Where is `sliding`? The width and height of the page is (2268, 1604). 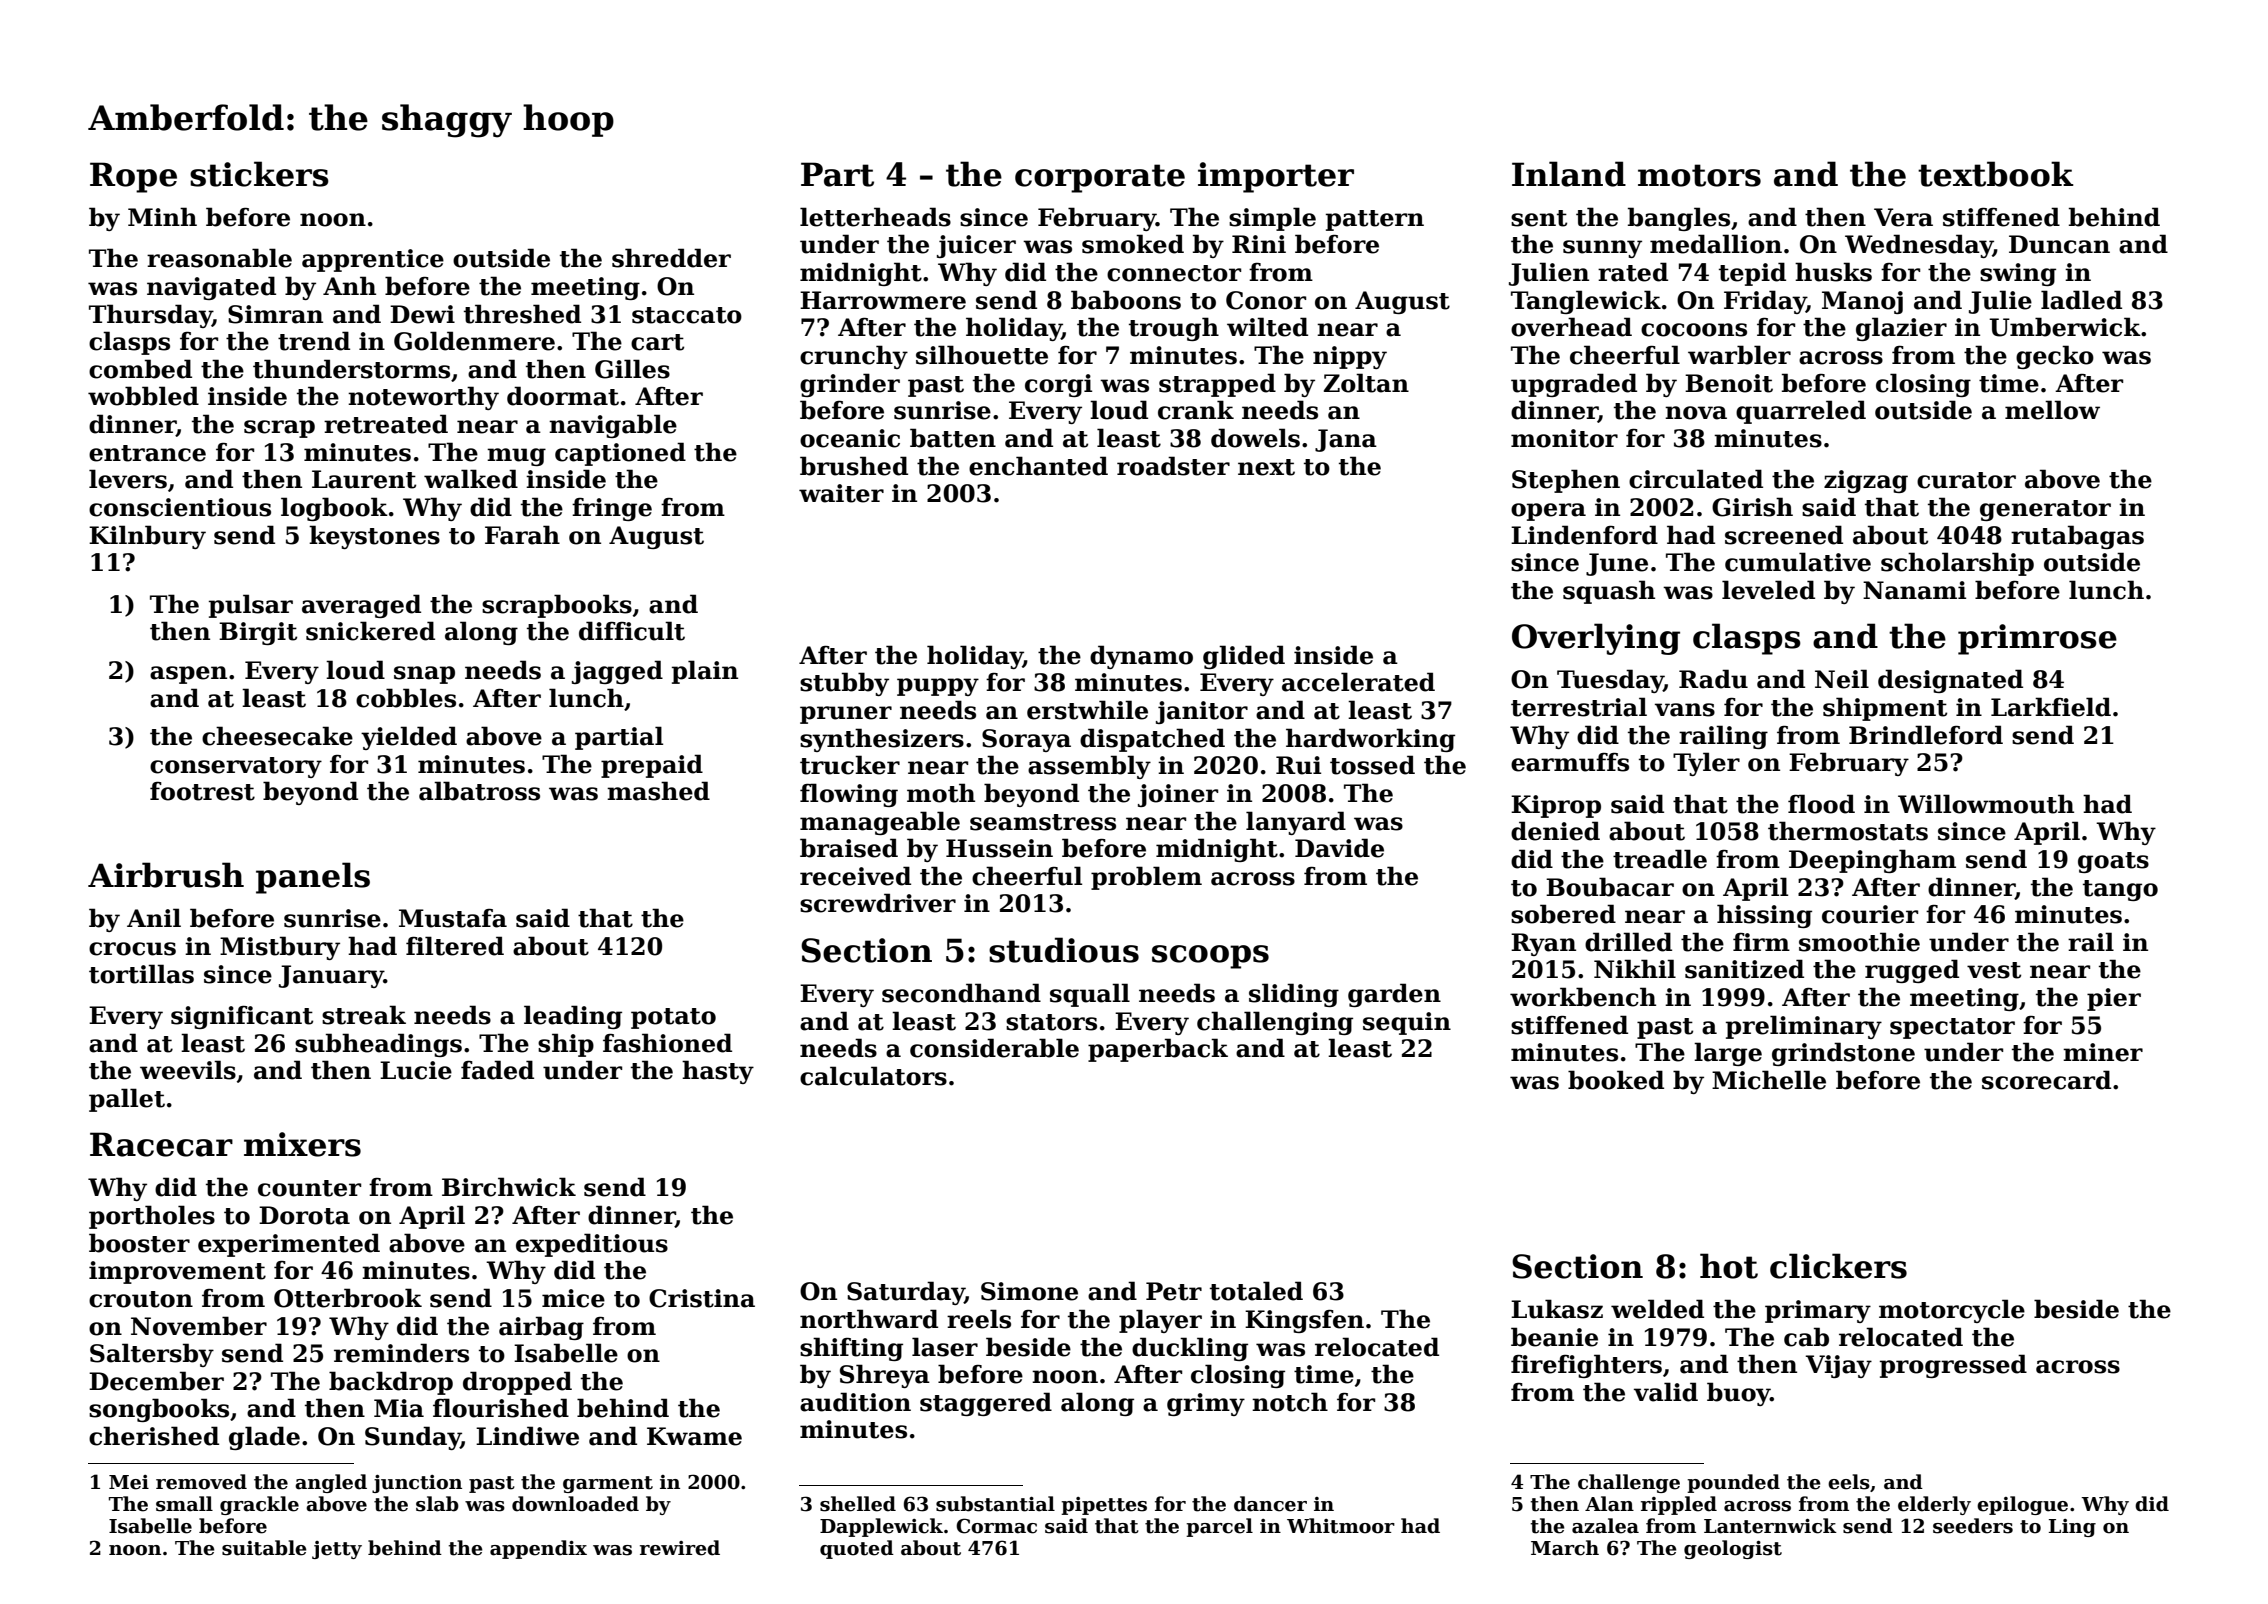 sliding is located at coordinates (1294, 995).
